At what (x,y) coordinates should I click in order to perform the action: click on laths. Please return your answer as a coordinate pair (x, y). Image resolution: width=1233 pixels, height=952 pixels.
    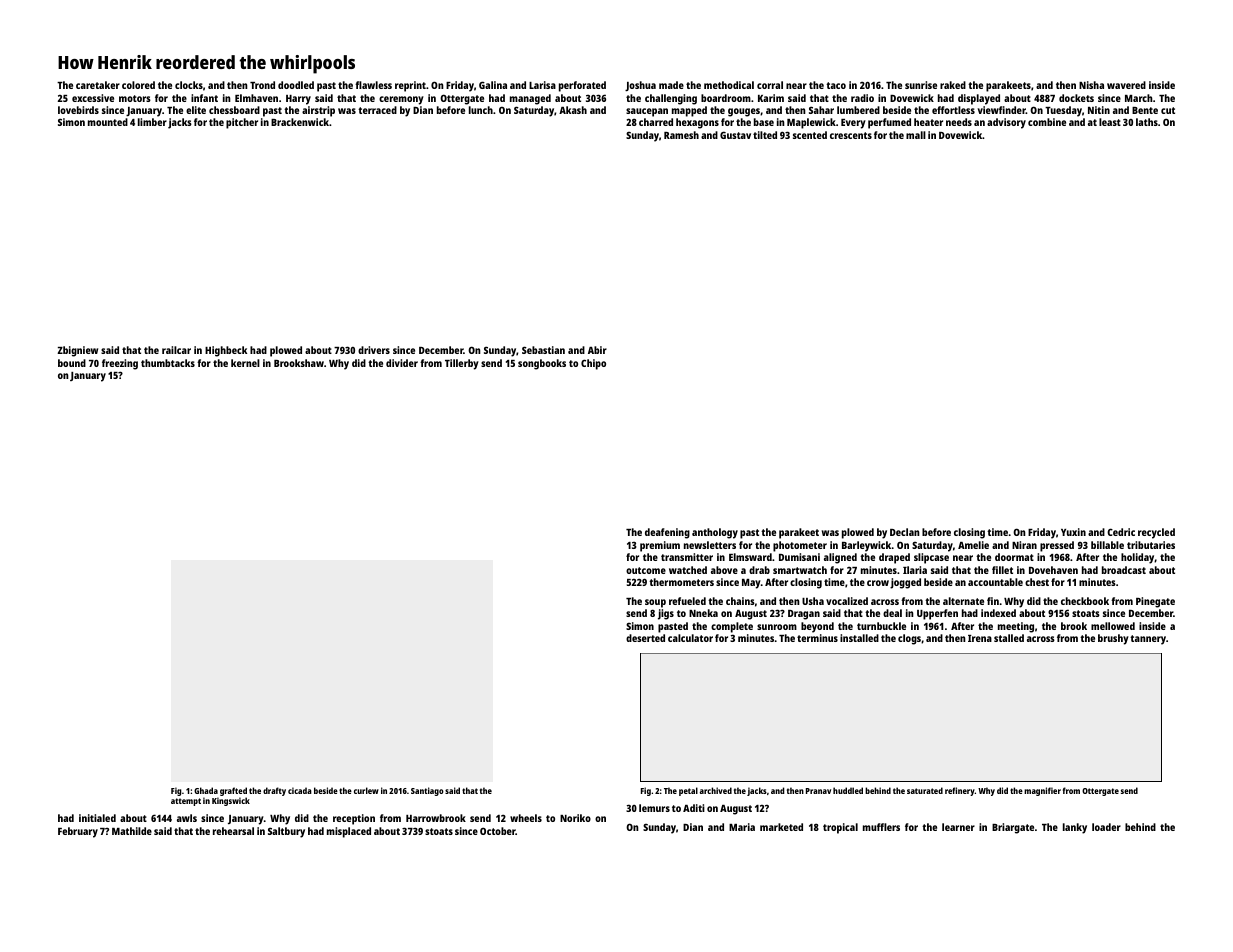
    Looking at the image, I should click on (1147, 122).
